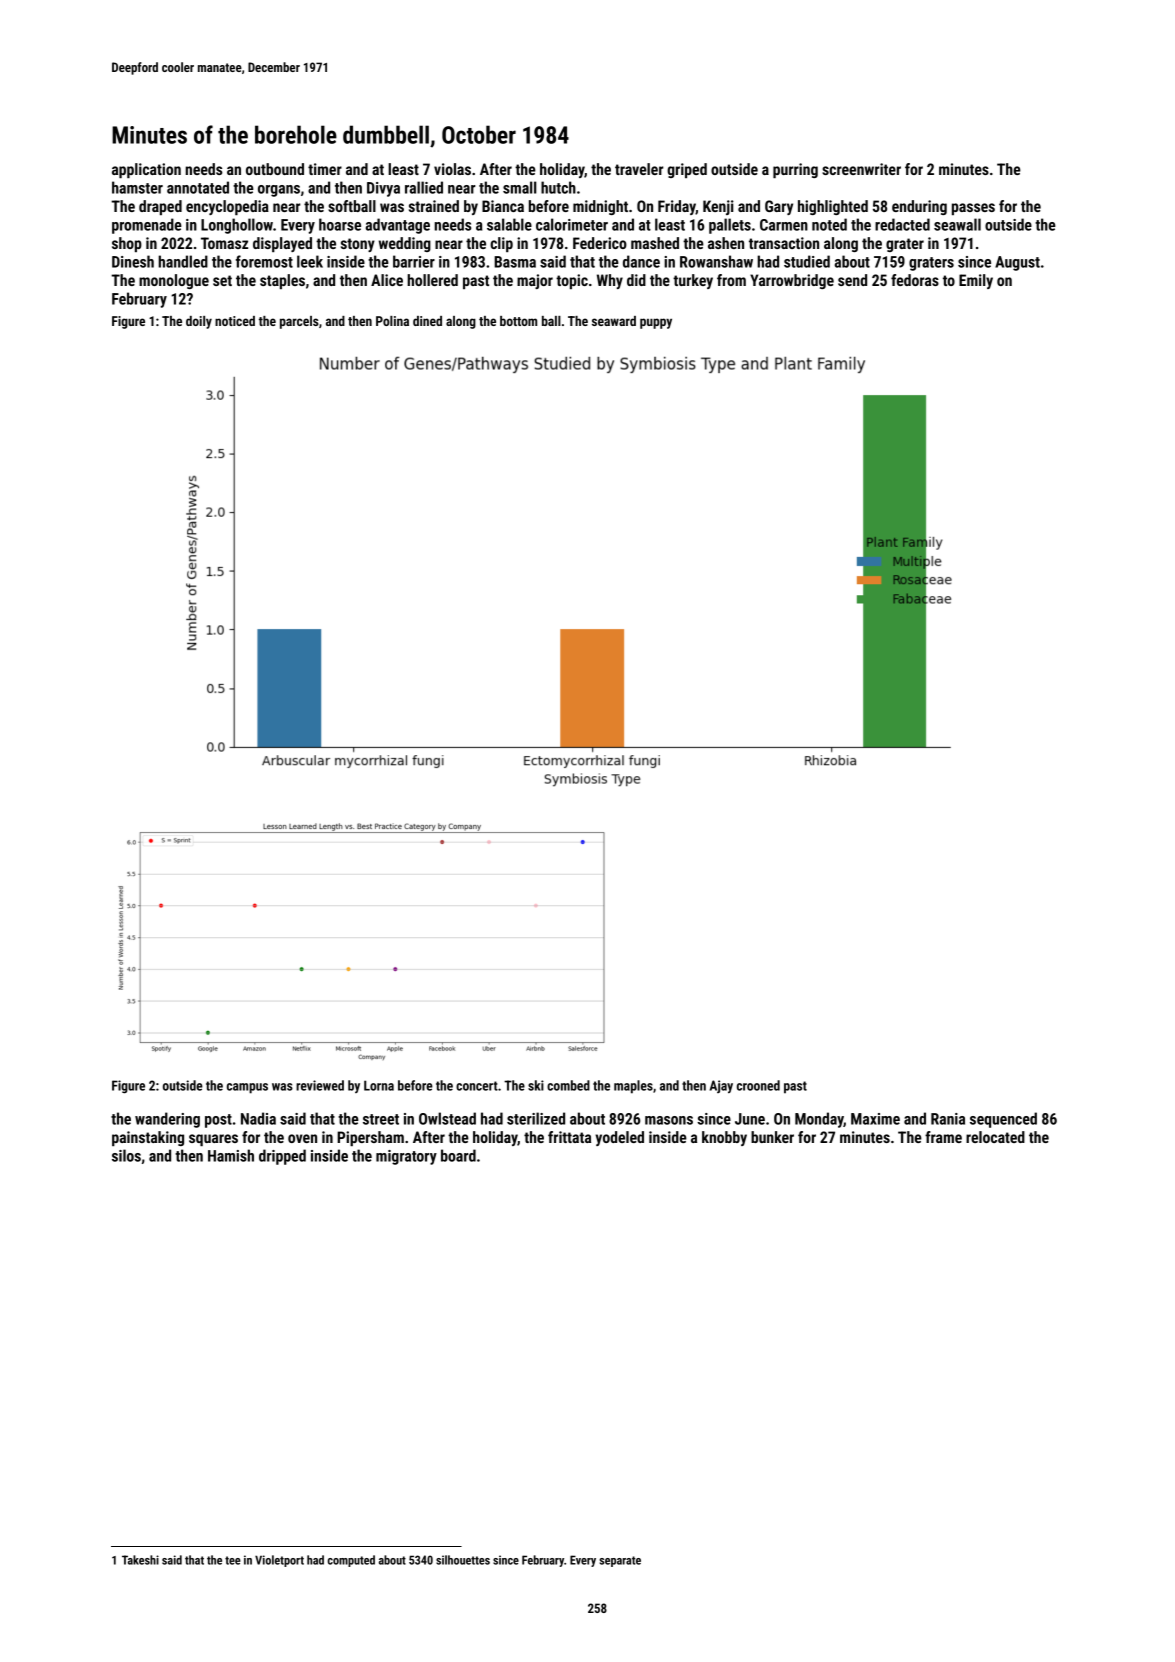  What do you see at coordinates (427, 321) in the page?
I see `dined` at bounding box center [427, 321].
